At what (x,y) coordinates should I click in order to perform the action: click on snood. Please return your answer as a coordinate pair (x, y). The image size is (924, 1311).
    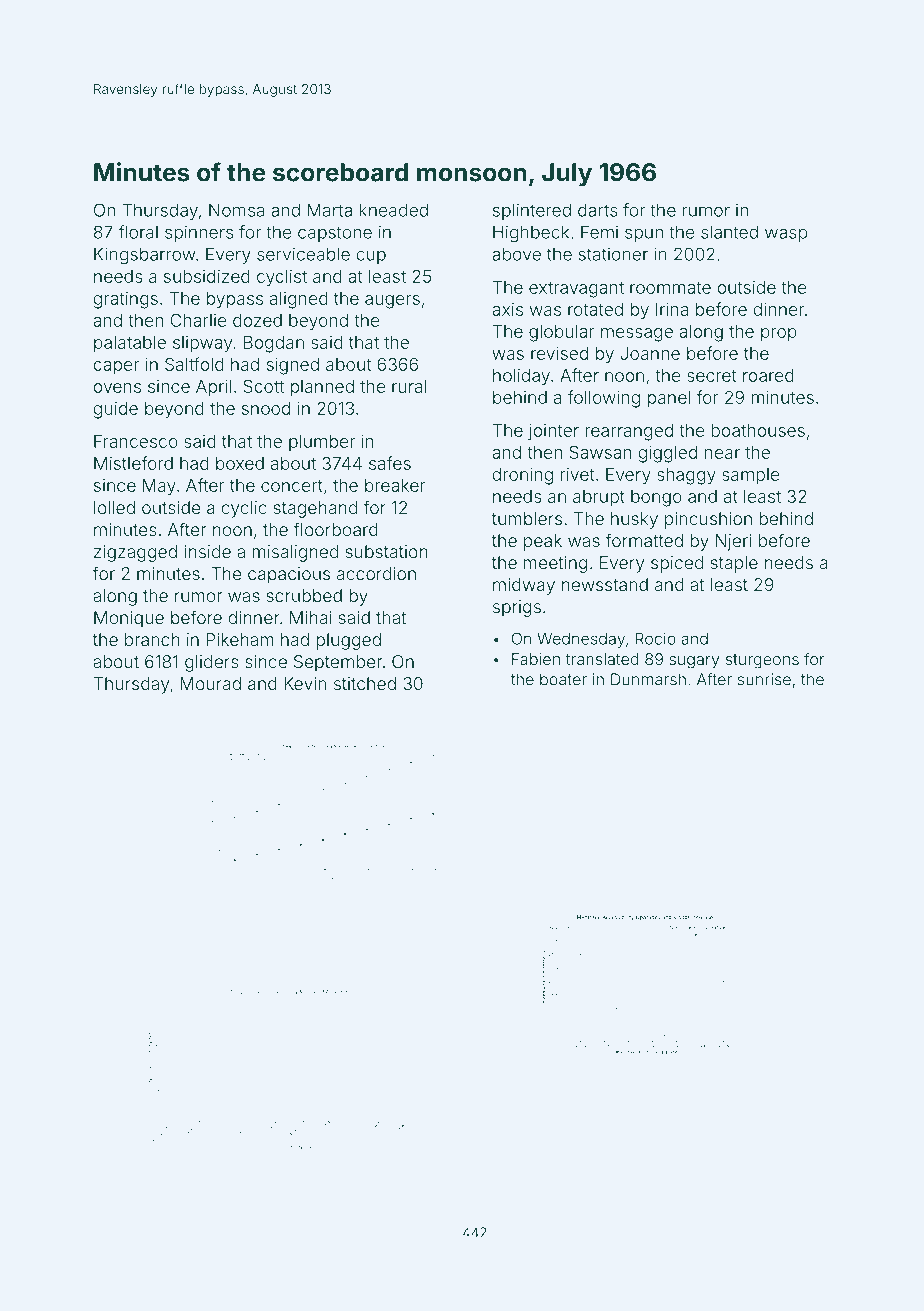
    Looking at the image, I should click on (266, 408).
